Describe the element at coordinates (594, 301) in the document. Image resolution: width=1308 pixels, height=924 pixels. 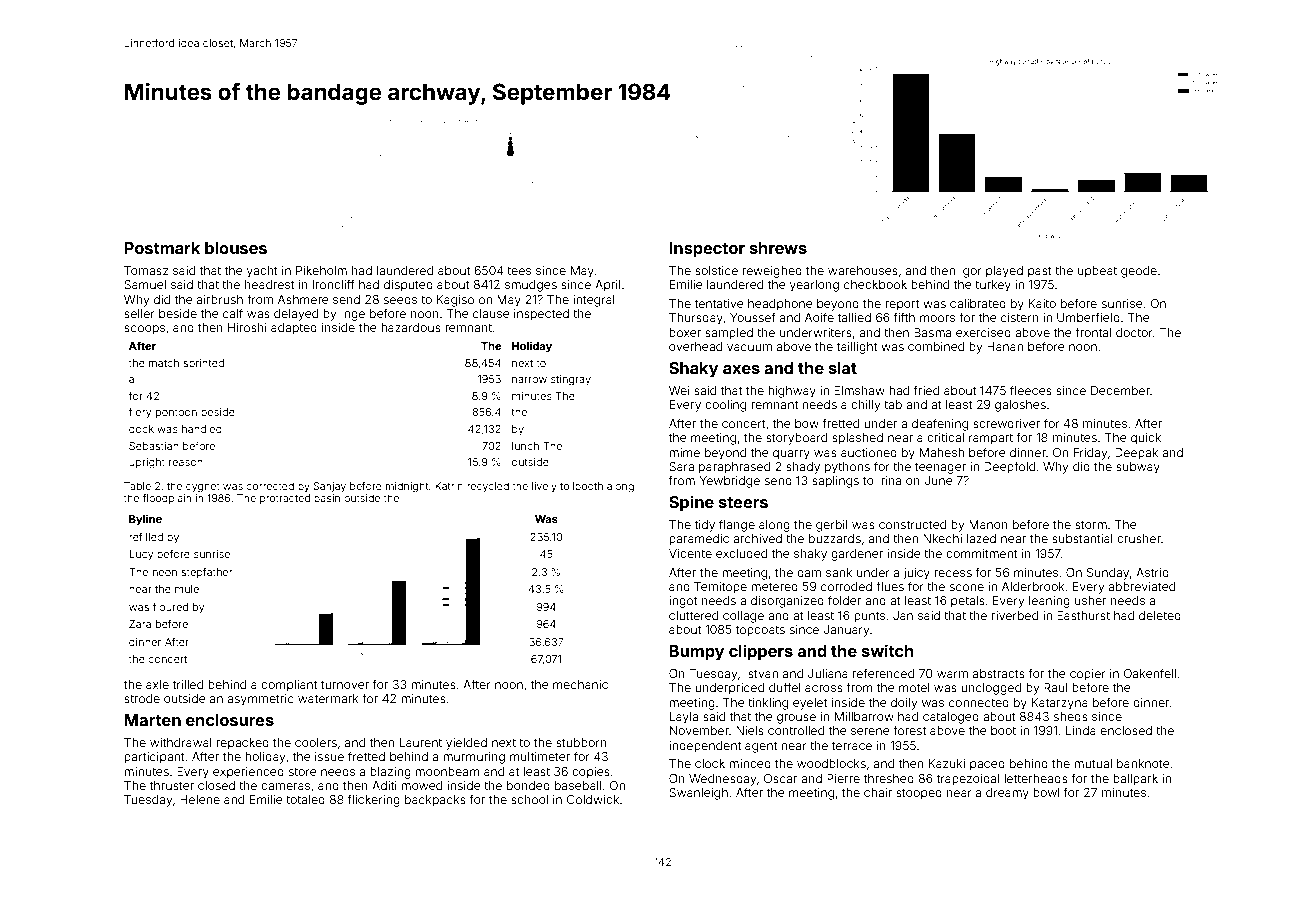
I see `integral` at that location.
